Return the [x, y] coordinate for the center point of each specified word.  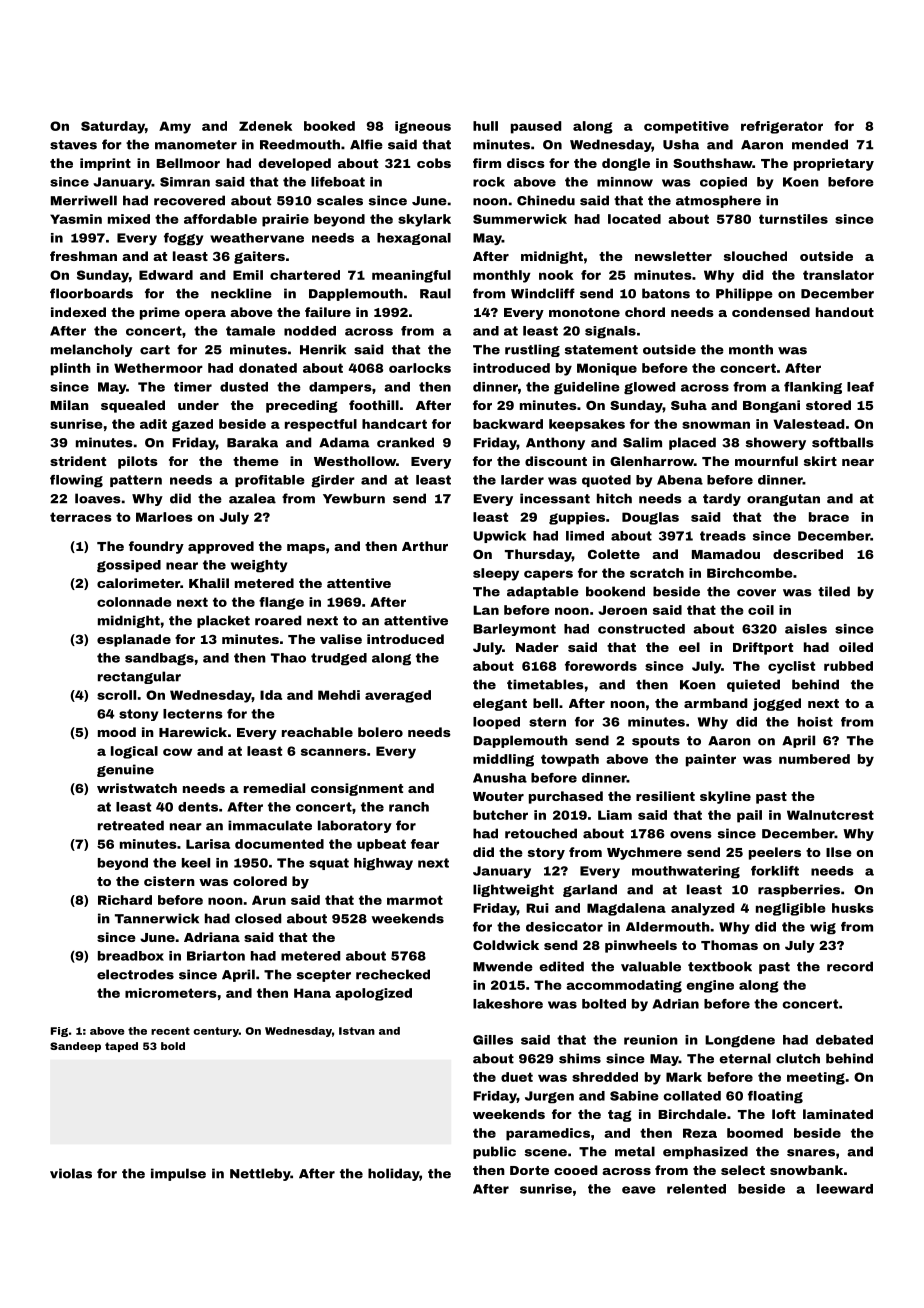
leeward [845, 1189]
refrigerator [782, 127]
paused [536, 127]
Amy [175, 127]
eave [639, 1190]
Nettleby [260, 1174]
